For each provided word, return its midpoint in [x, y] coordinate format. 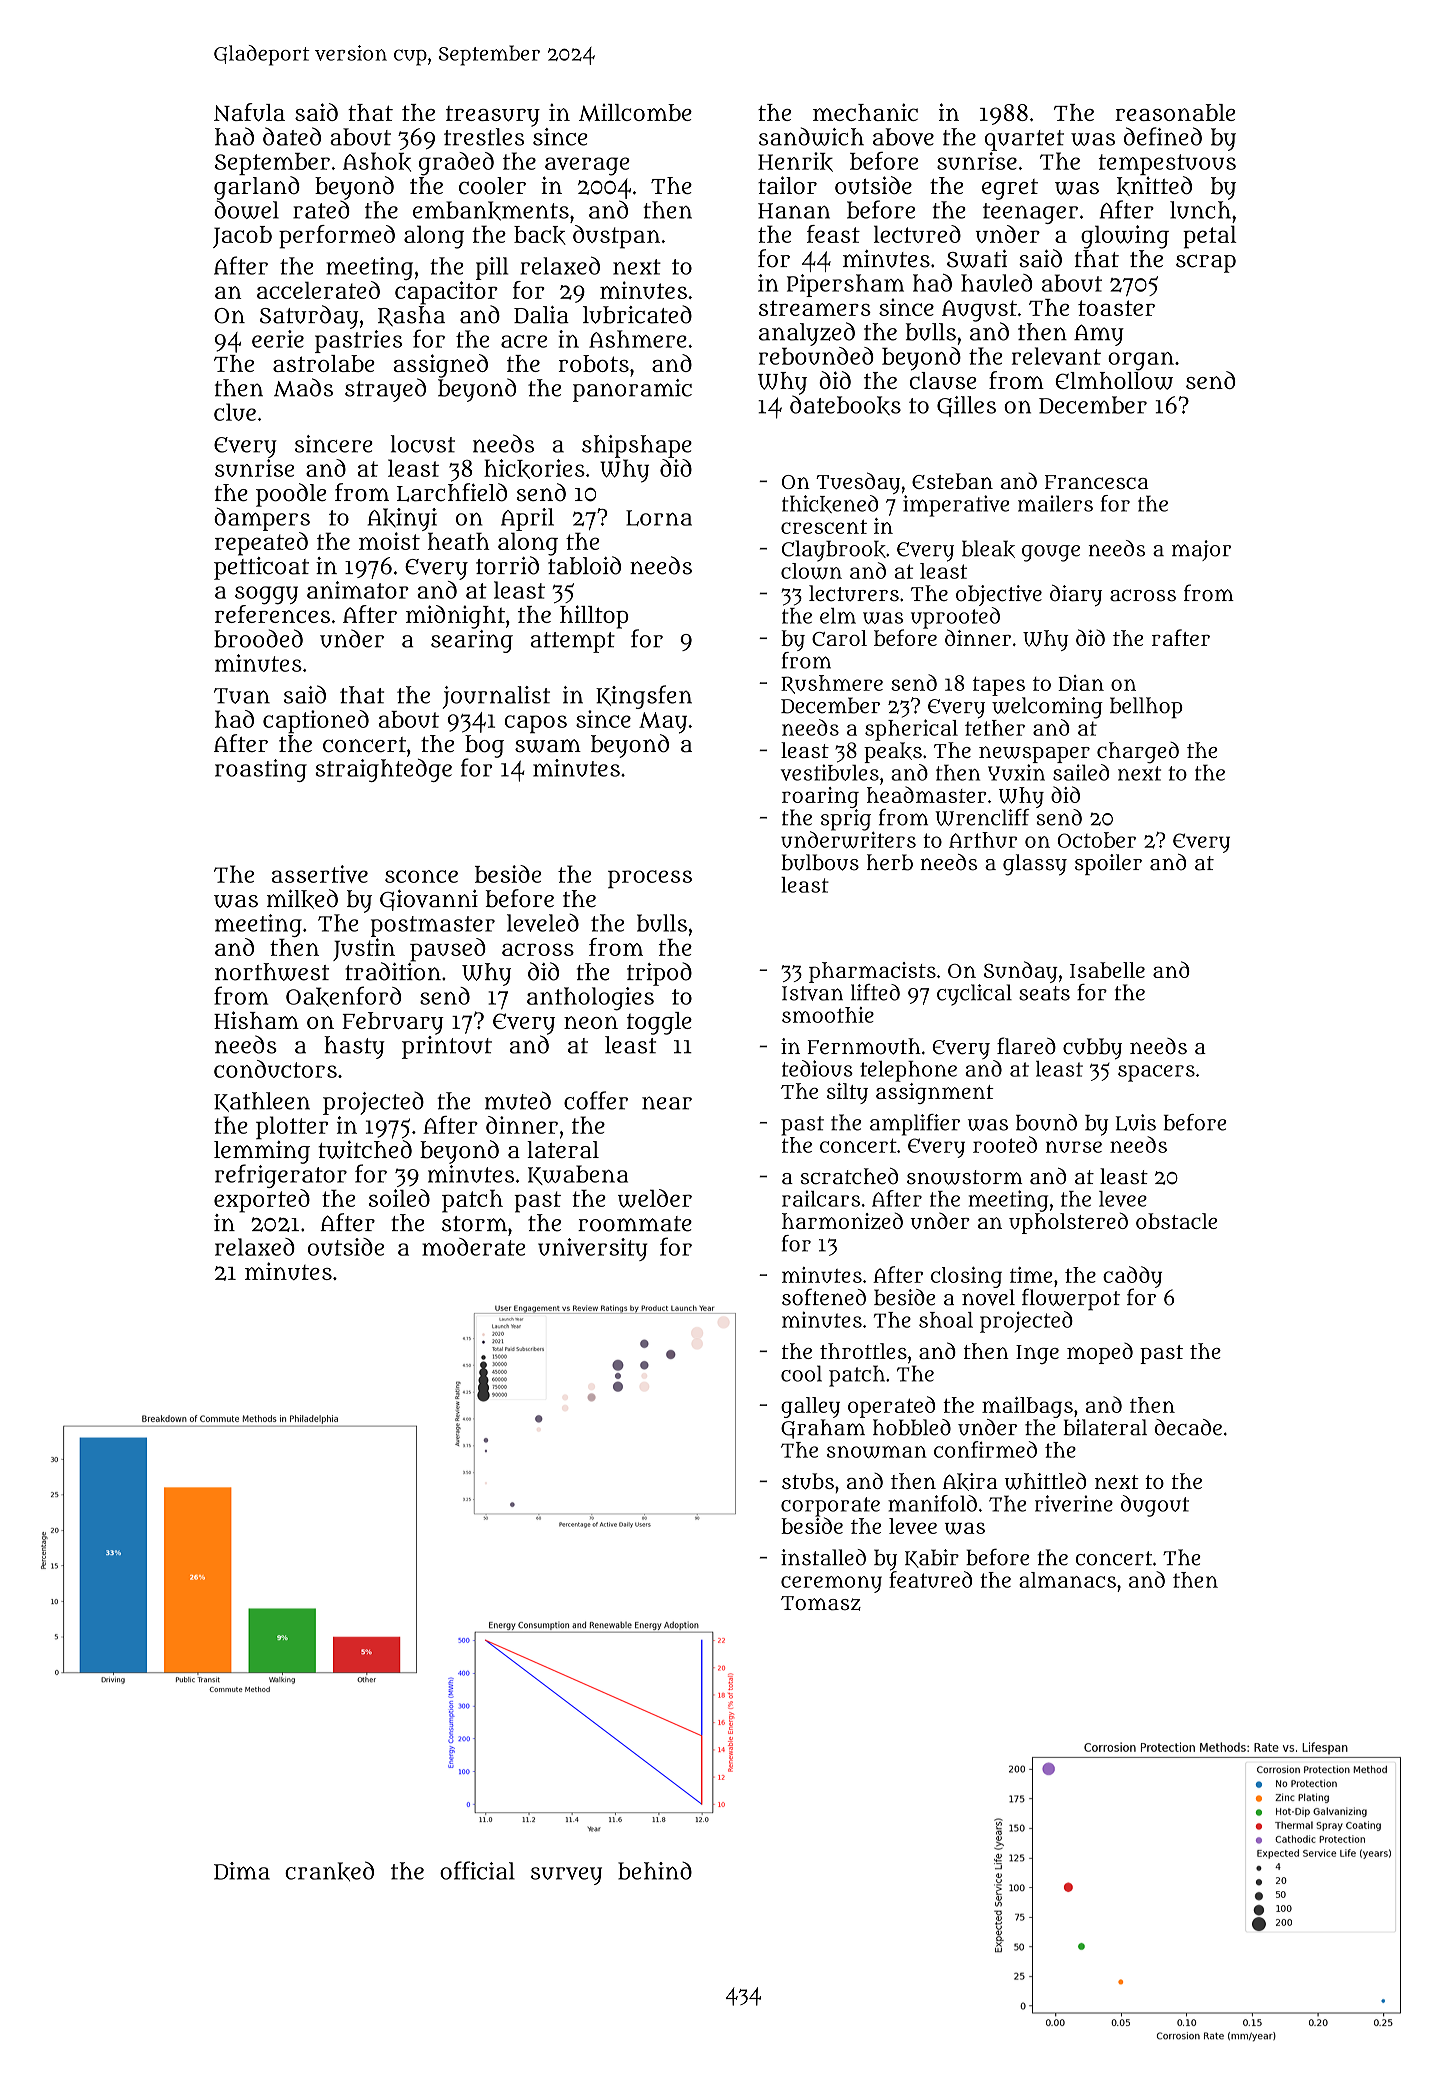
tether [995, 728]
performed [337, 237]
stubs [808, 1481]
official [477, 1870]
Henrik [795, 162]
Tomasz [821, 1603]
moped [1100, 1353]
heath [459, 541]
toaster [1116, 308]
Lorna [659, 518]
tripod [659, 974]
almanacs [1067, 1580]
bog [484, 746]
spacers [1156, 1073]
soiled [399, 1198]
